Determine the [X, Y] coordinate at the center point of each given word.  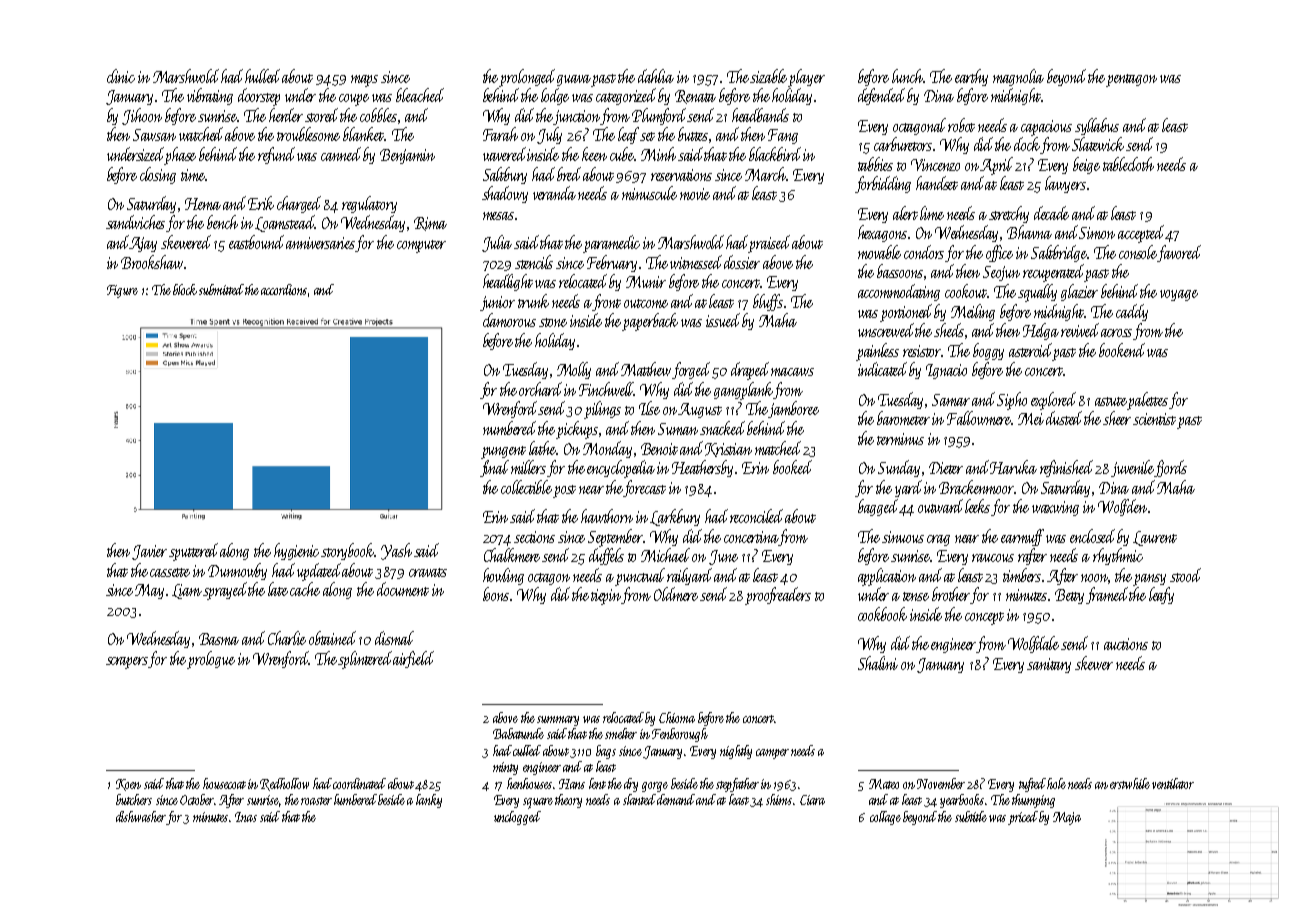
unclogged [517, 818]
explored [1053, 401]
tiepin [606, 597]
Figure [122, 291]
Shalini [878, 663]
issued [723, 320]
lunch [907, 76]
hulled [262, 76]
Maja [1067, 818]
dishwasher [141, 816]
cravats [428, 572]
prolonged [527, 78]
